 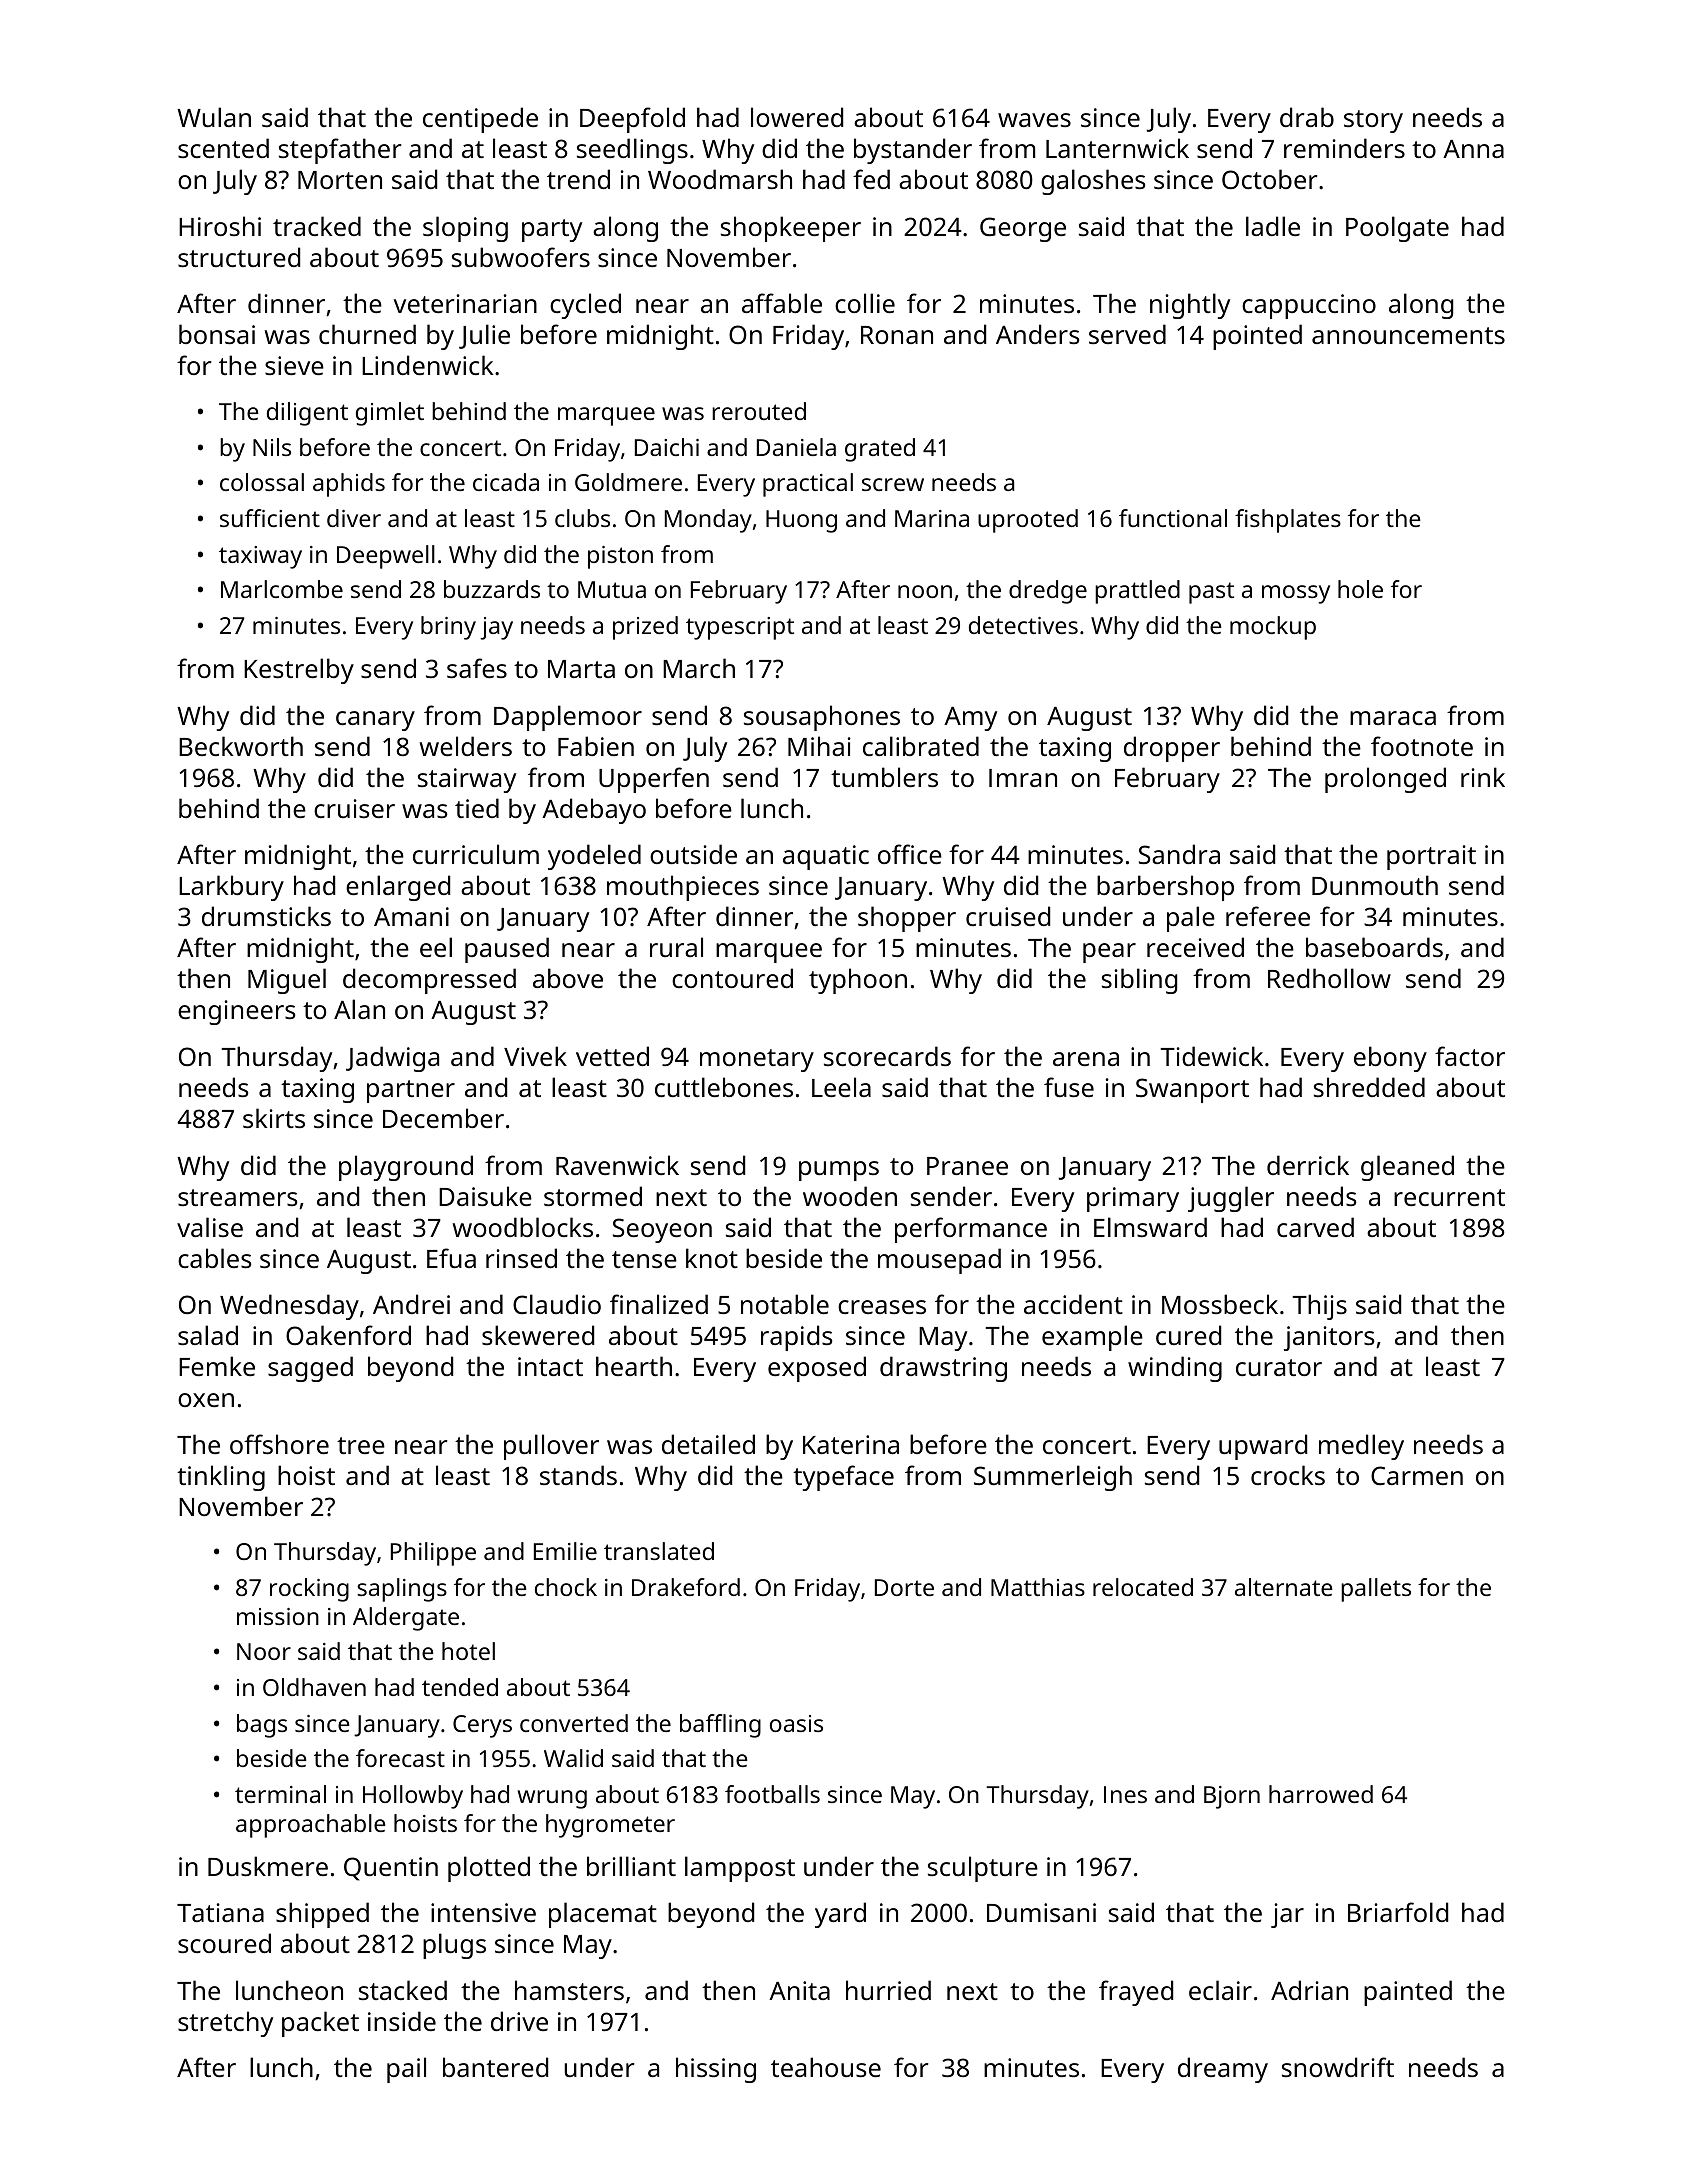 I want to click on teahouse, so click(x=826, y=2067).
